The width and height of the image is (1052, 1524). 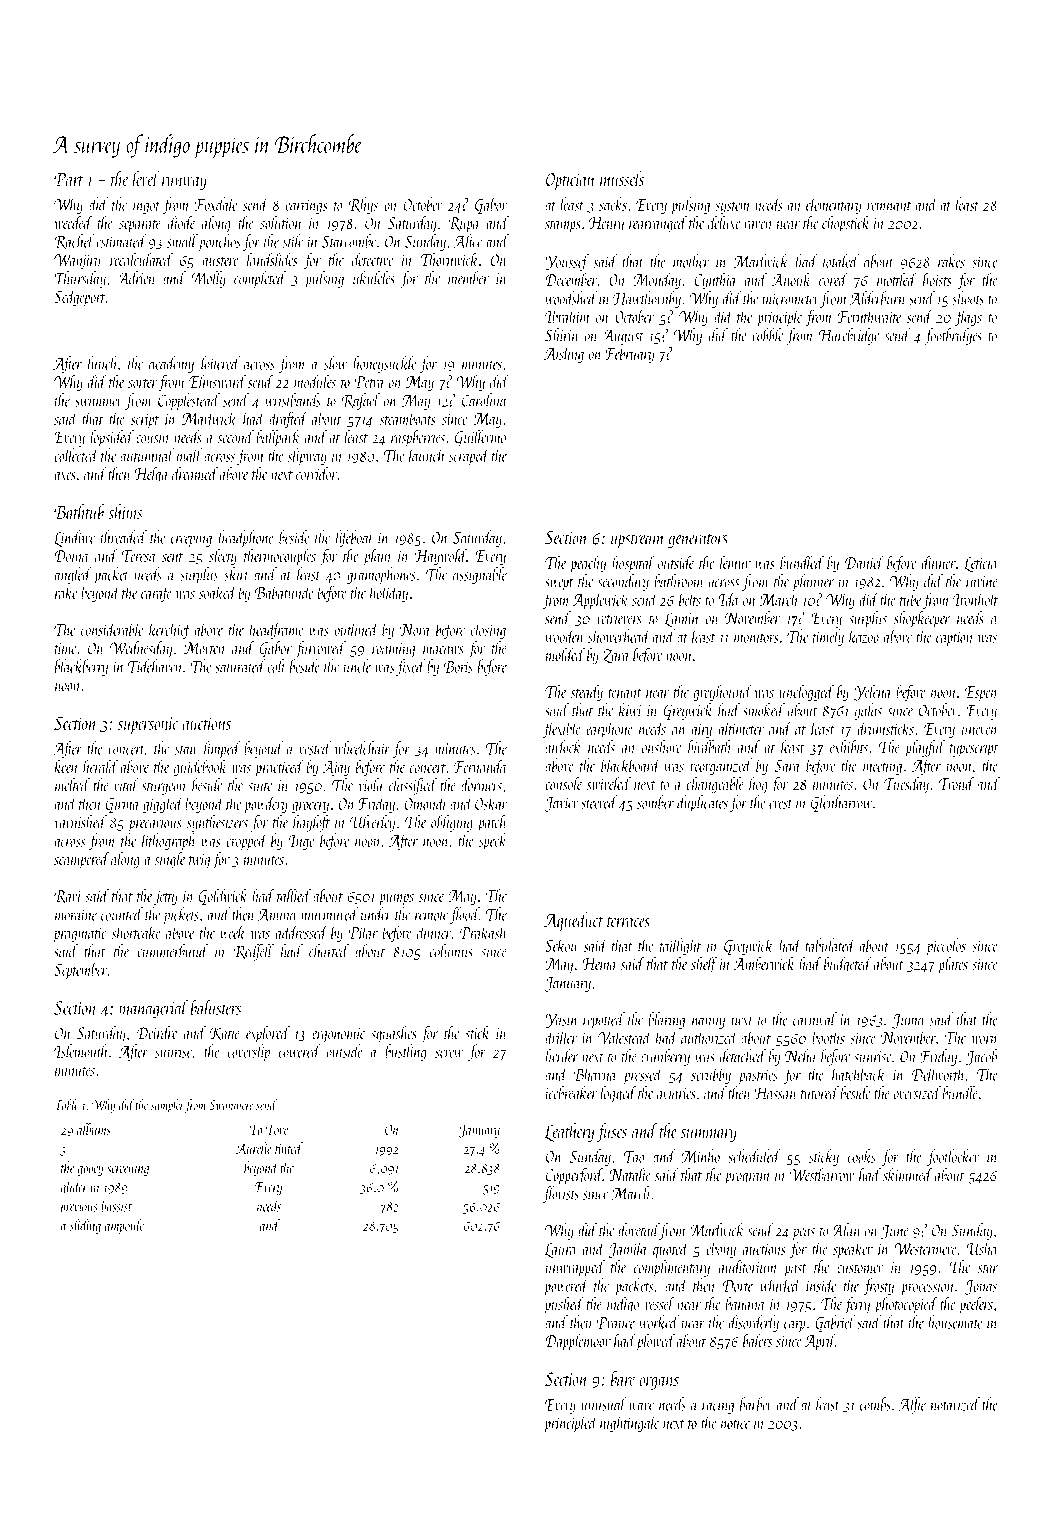 What do you see at coordinates (68, 179) in the image?
I see `Part` at bounding box center [68, 179].
